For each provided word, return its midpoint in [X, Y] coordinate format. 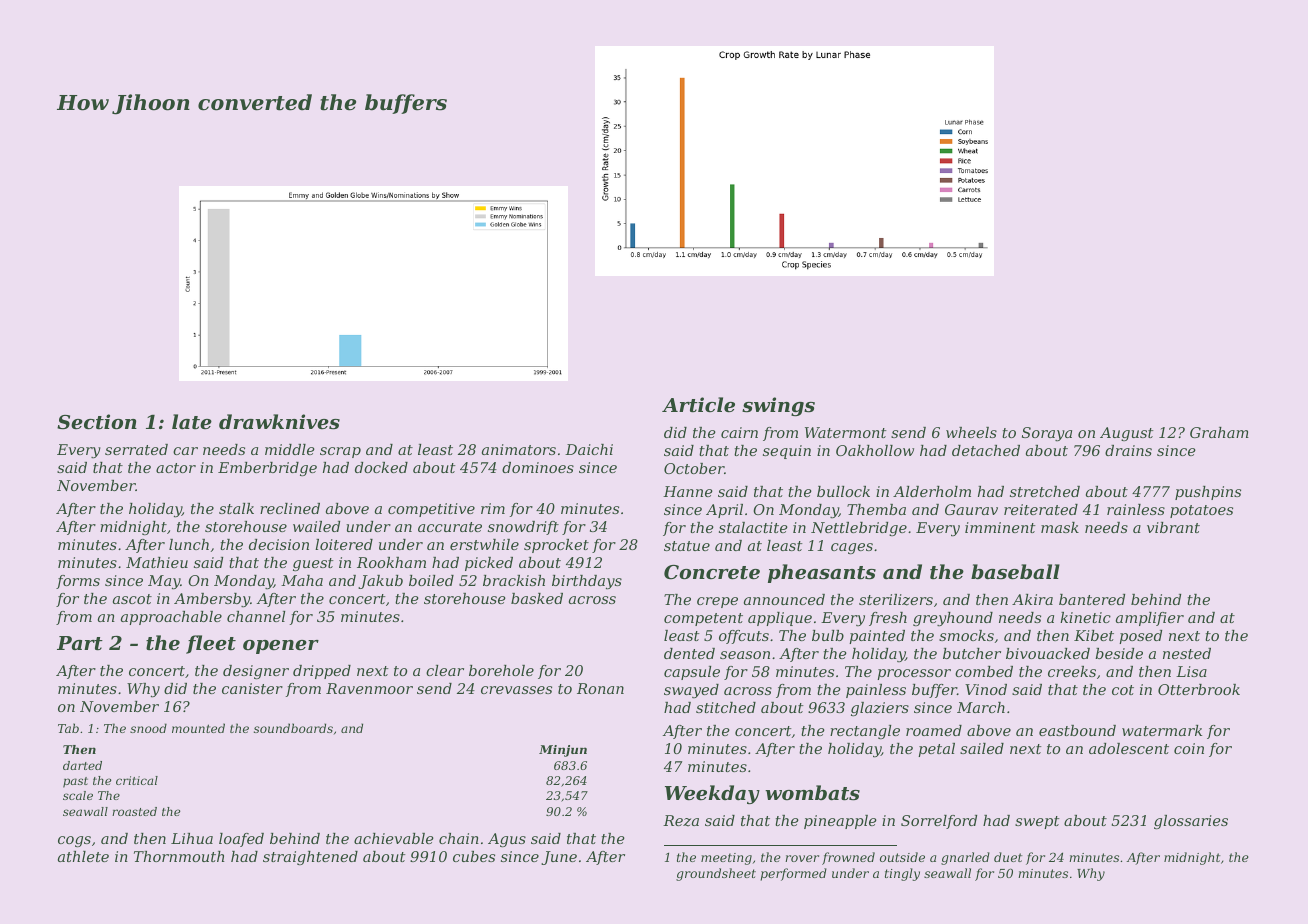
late [192, 421]
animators [519, 449]
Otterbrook [1199, 689]
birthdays [587, 582]
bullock [843, 491]
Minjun [563, 751]
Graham [1219, 432]
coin [1189, 748]
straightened [310, 858]
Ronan [600, 688]
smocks [966, 635]
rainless [1136, 509]
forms [78, 582]
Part [80, 643]
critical [137, 780]
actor [176, 468]
